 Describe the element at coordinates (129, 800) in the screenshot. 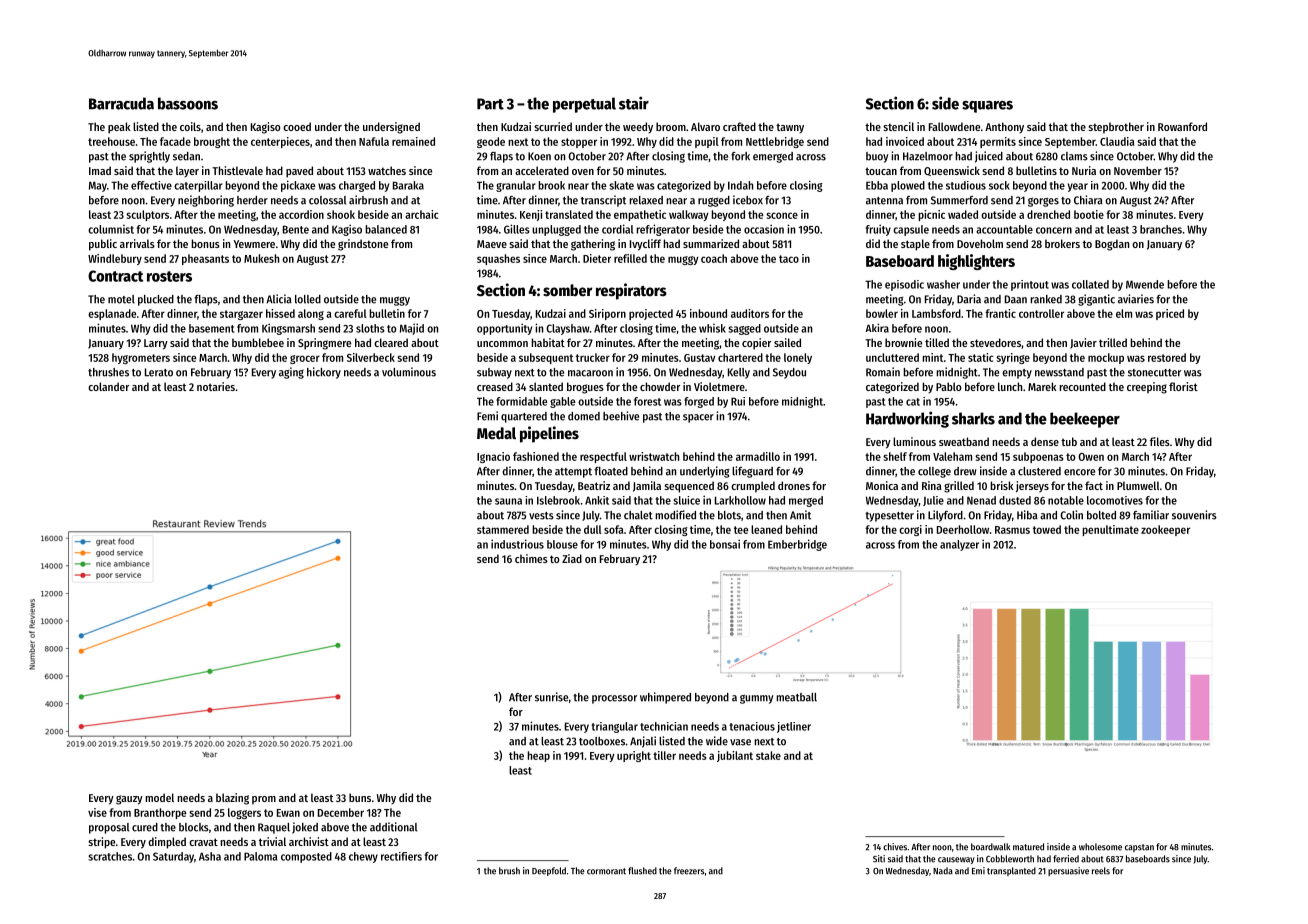

I see `gauzy` at that location.
